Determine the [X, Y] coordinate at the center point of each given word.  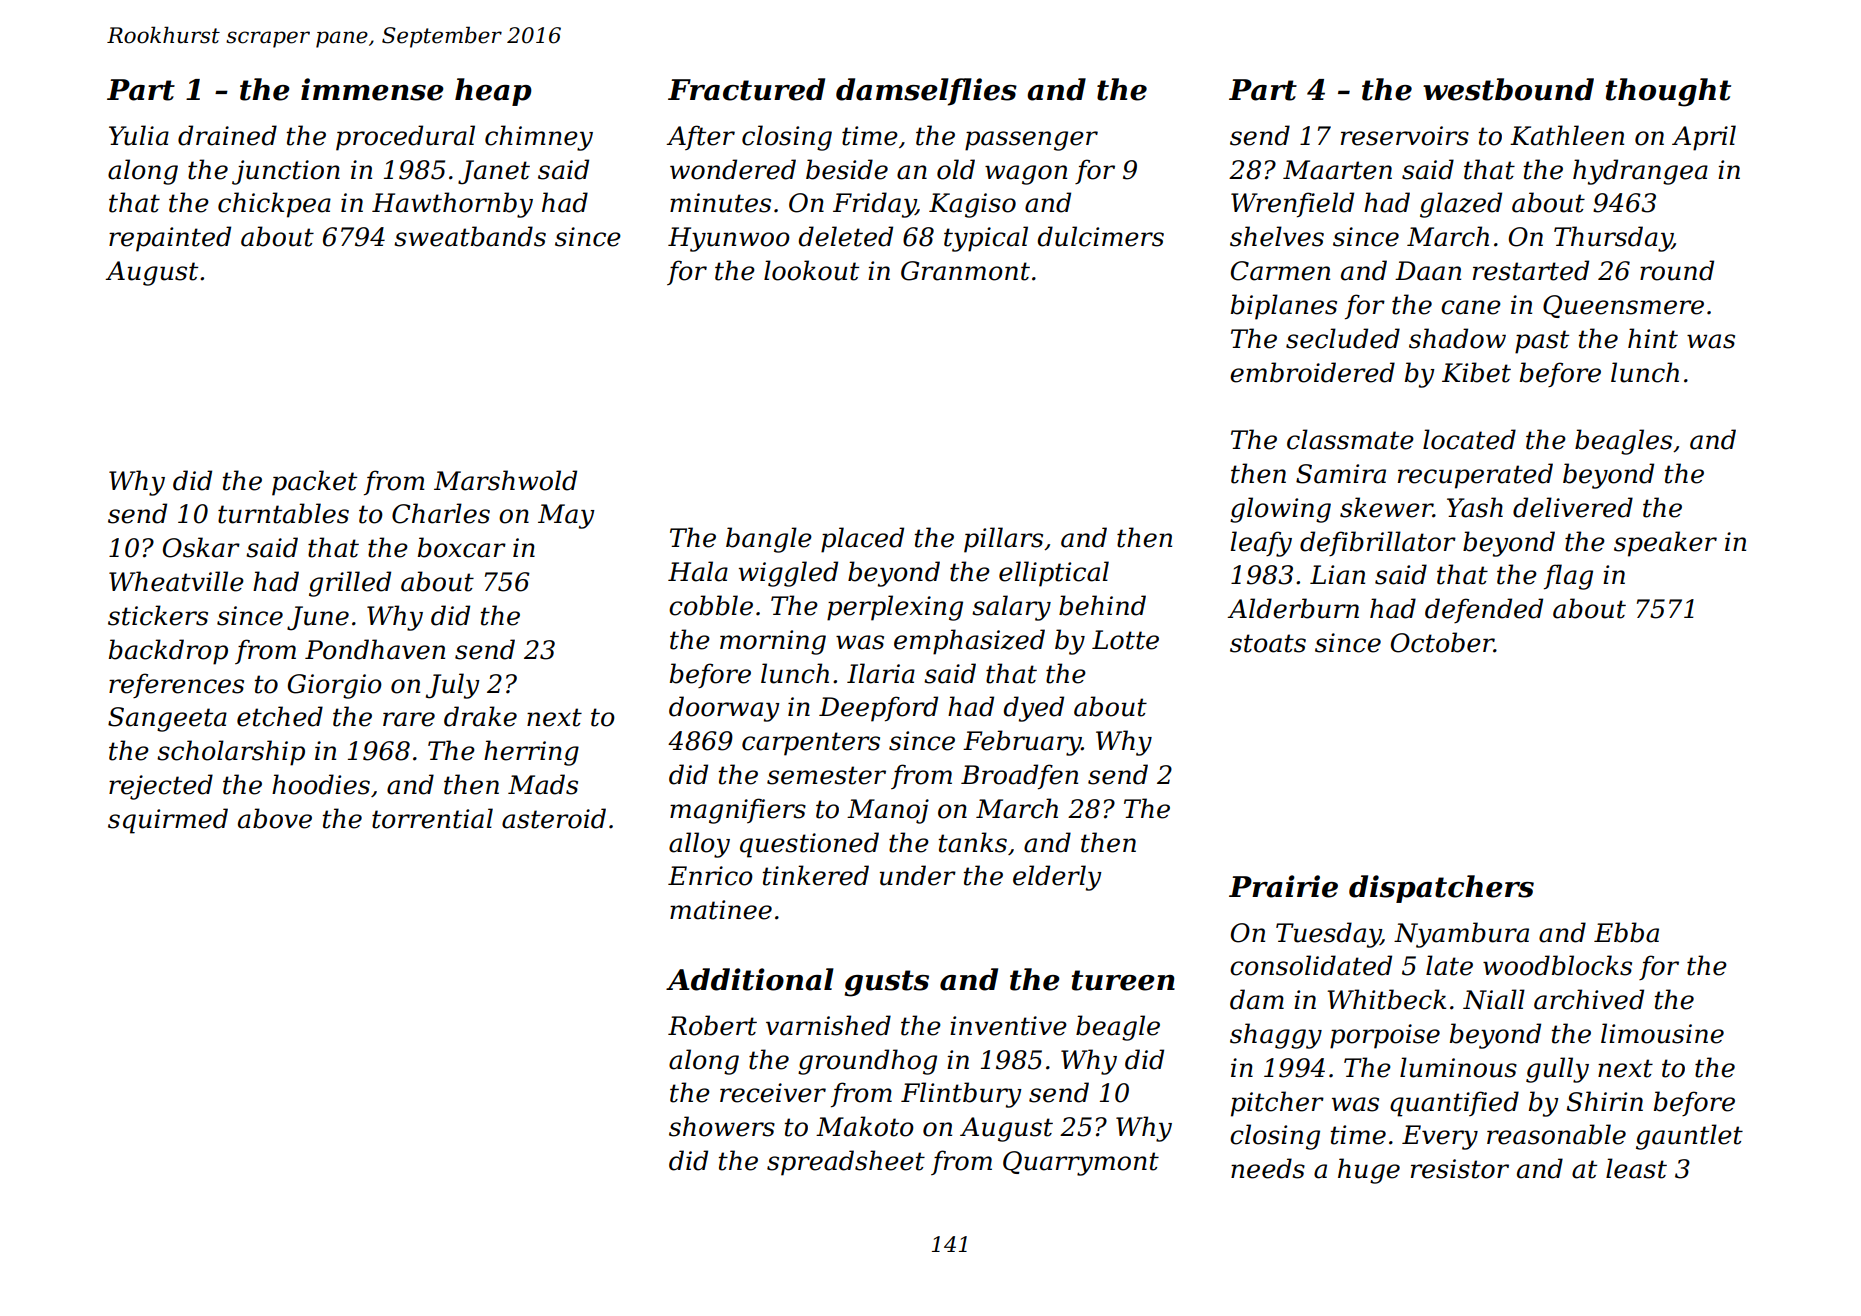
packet [314, 483]
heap [493, 92]
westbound [1508, 89]
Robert [712, 1025]
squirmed [168, 821]
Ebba [1626, 932]
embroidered [1312, 372]
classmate [1350, 439]
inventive [1008, 1026]
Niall [1494, 999]
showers [722, 1126]
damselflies [926, 92]
